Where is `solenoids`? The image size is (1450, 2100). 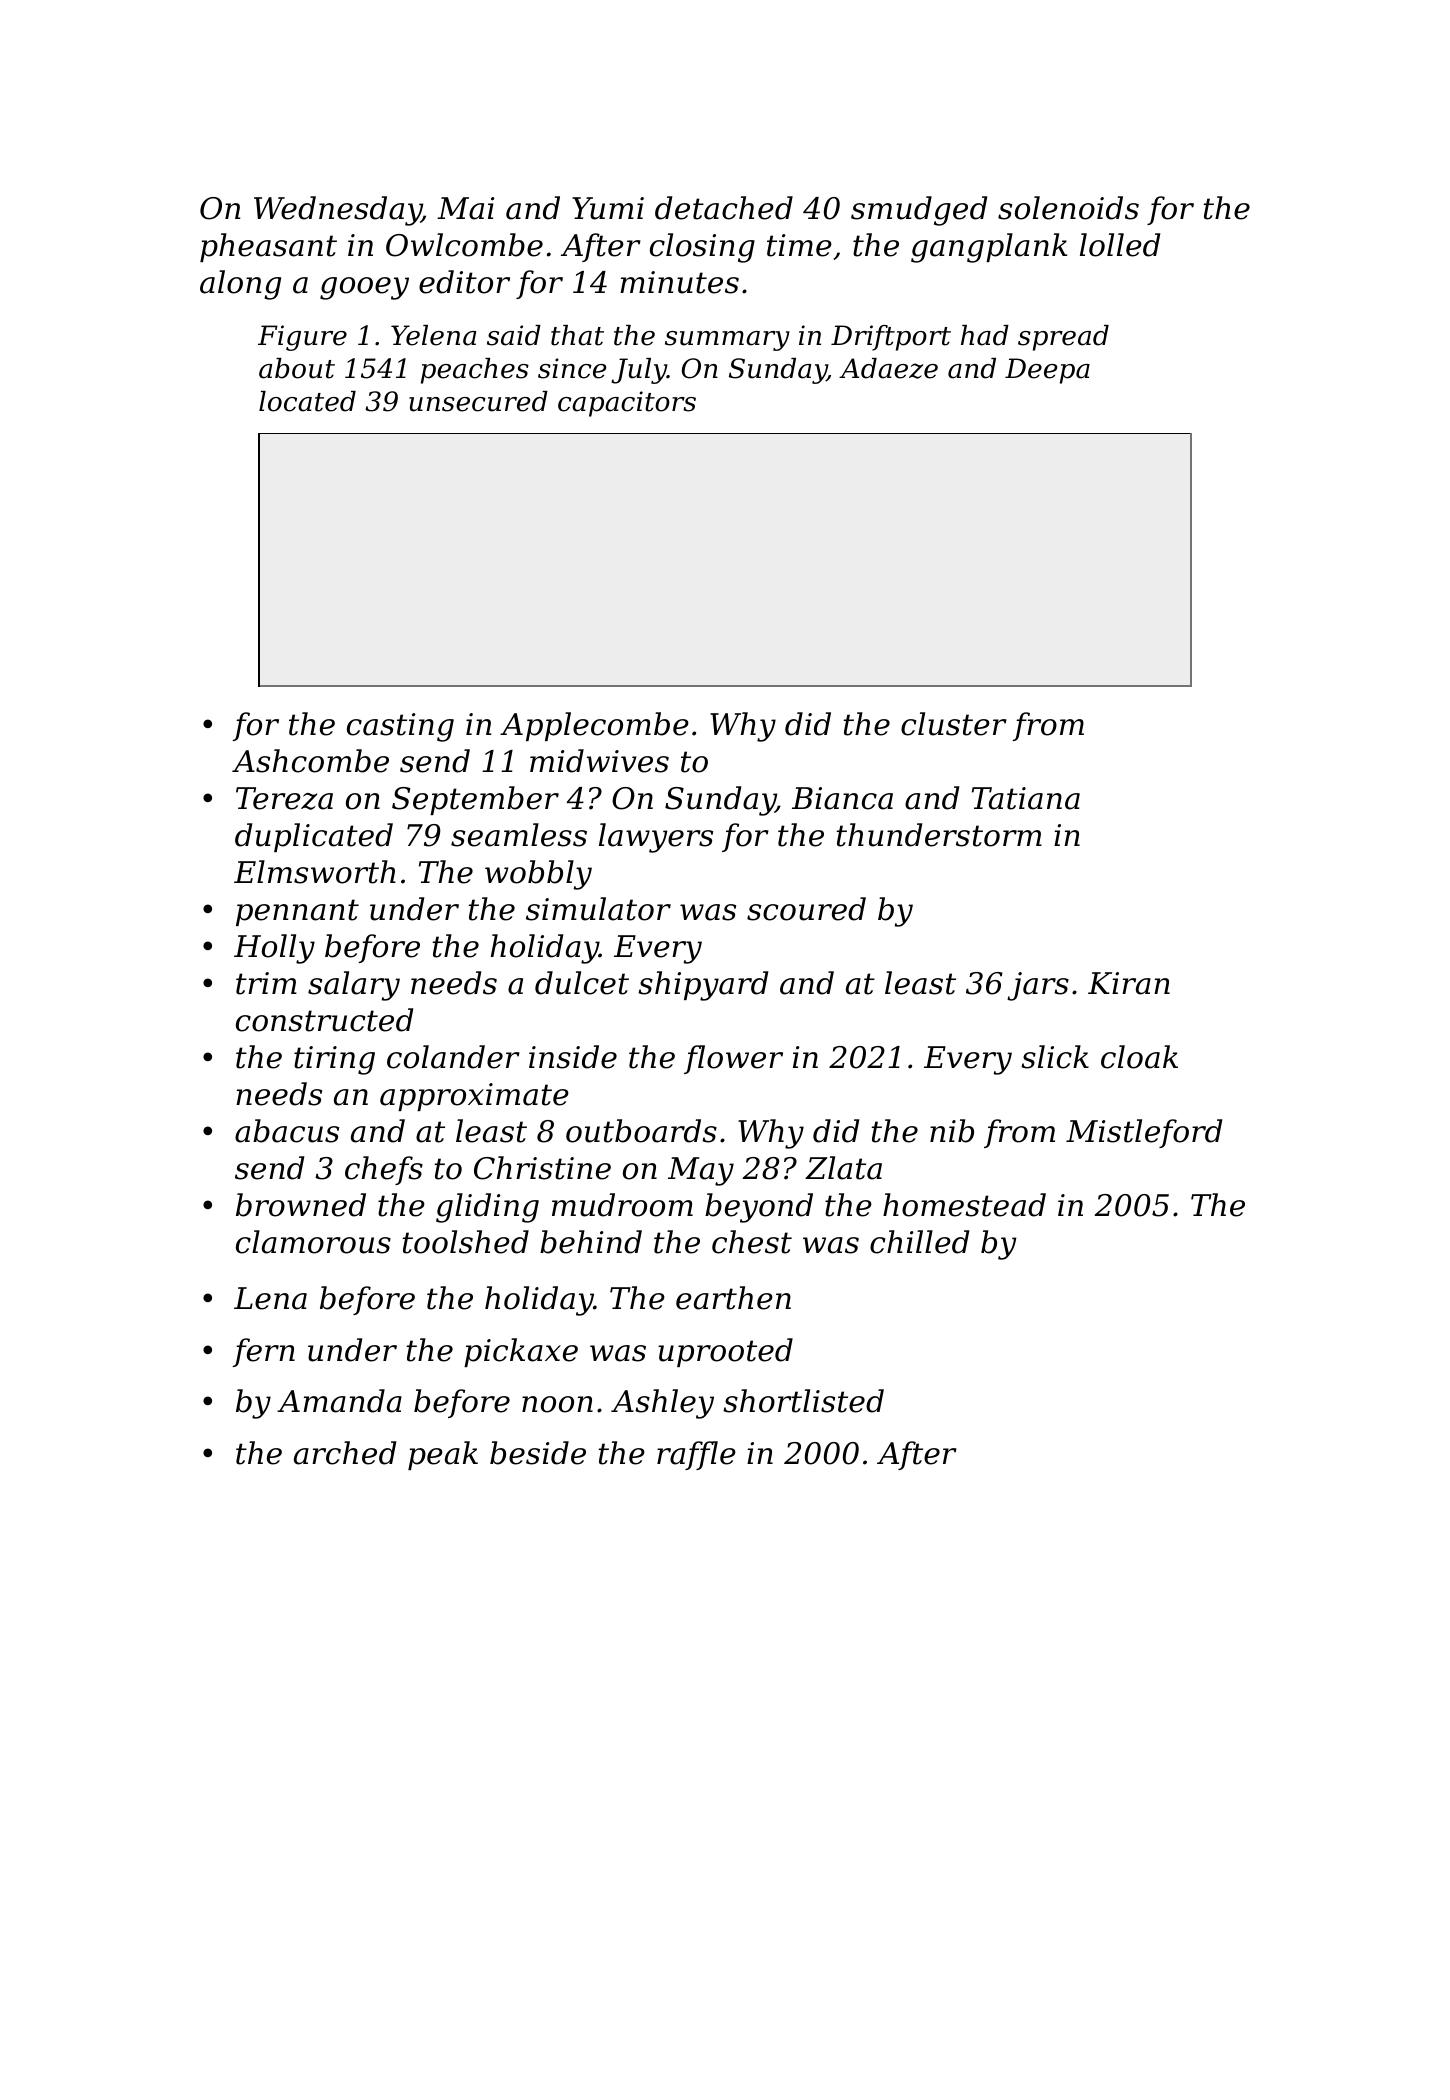 solenoids is located at coordinates (1068, 208).
